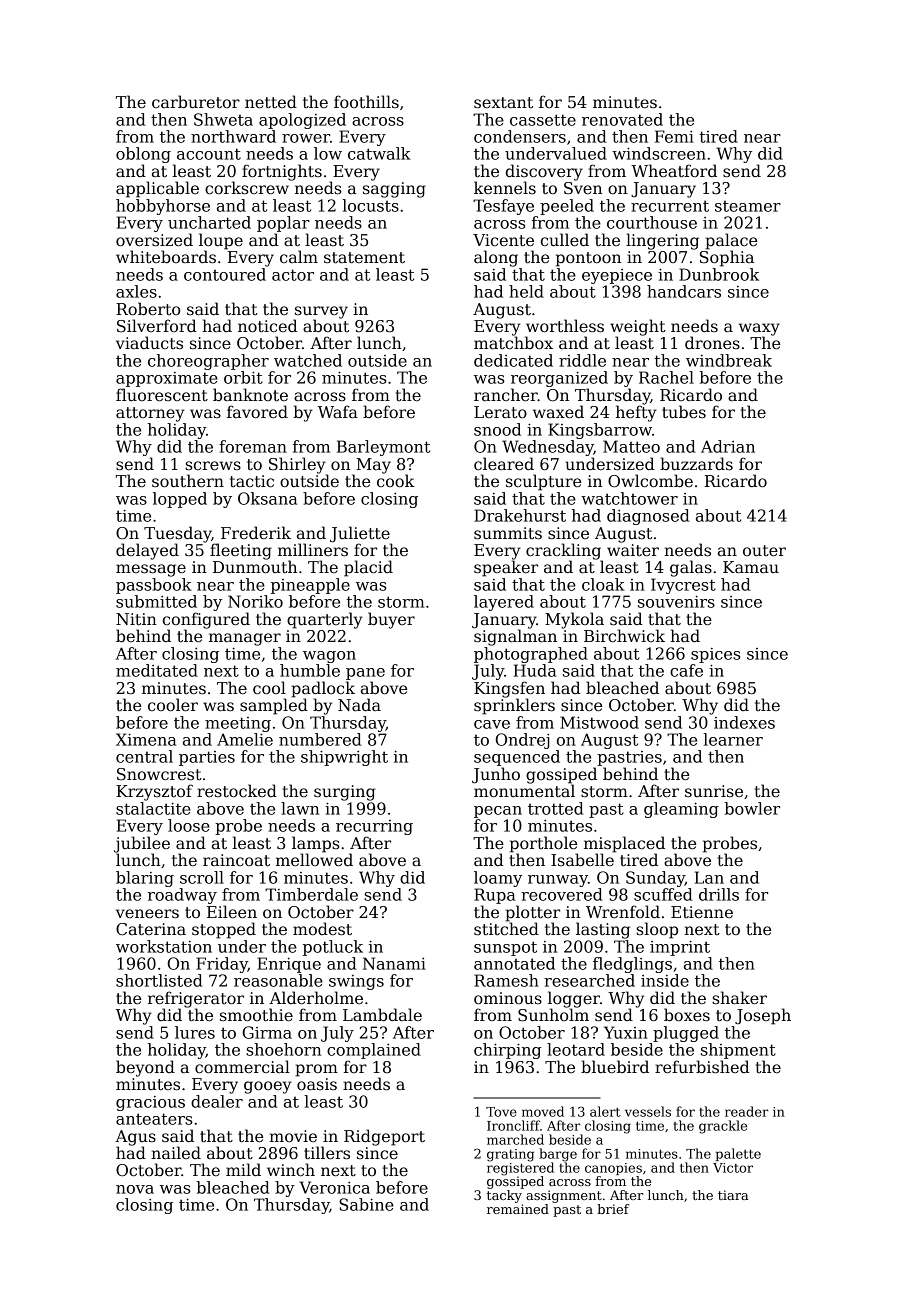 The height and width of the screenshot is (1316, 908). What do you see at coordinates (599, 722) in the screenshot?
I see `Mistwood` at bounding box center [599, 722].
